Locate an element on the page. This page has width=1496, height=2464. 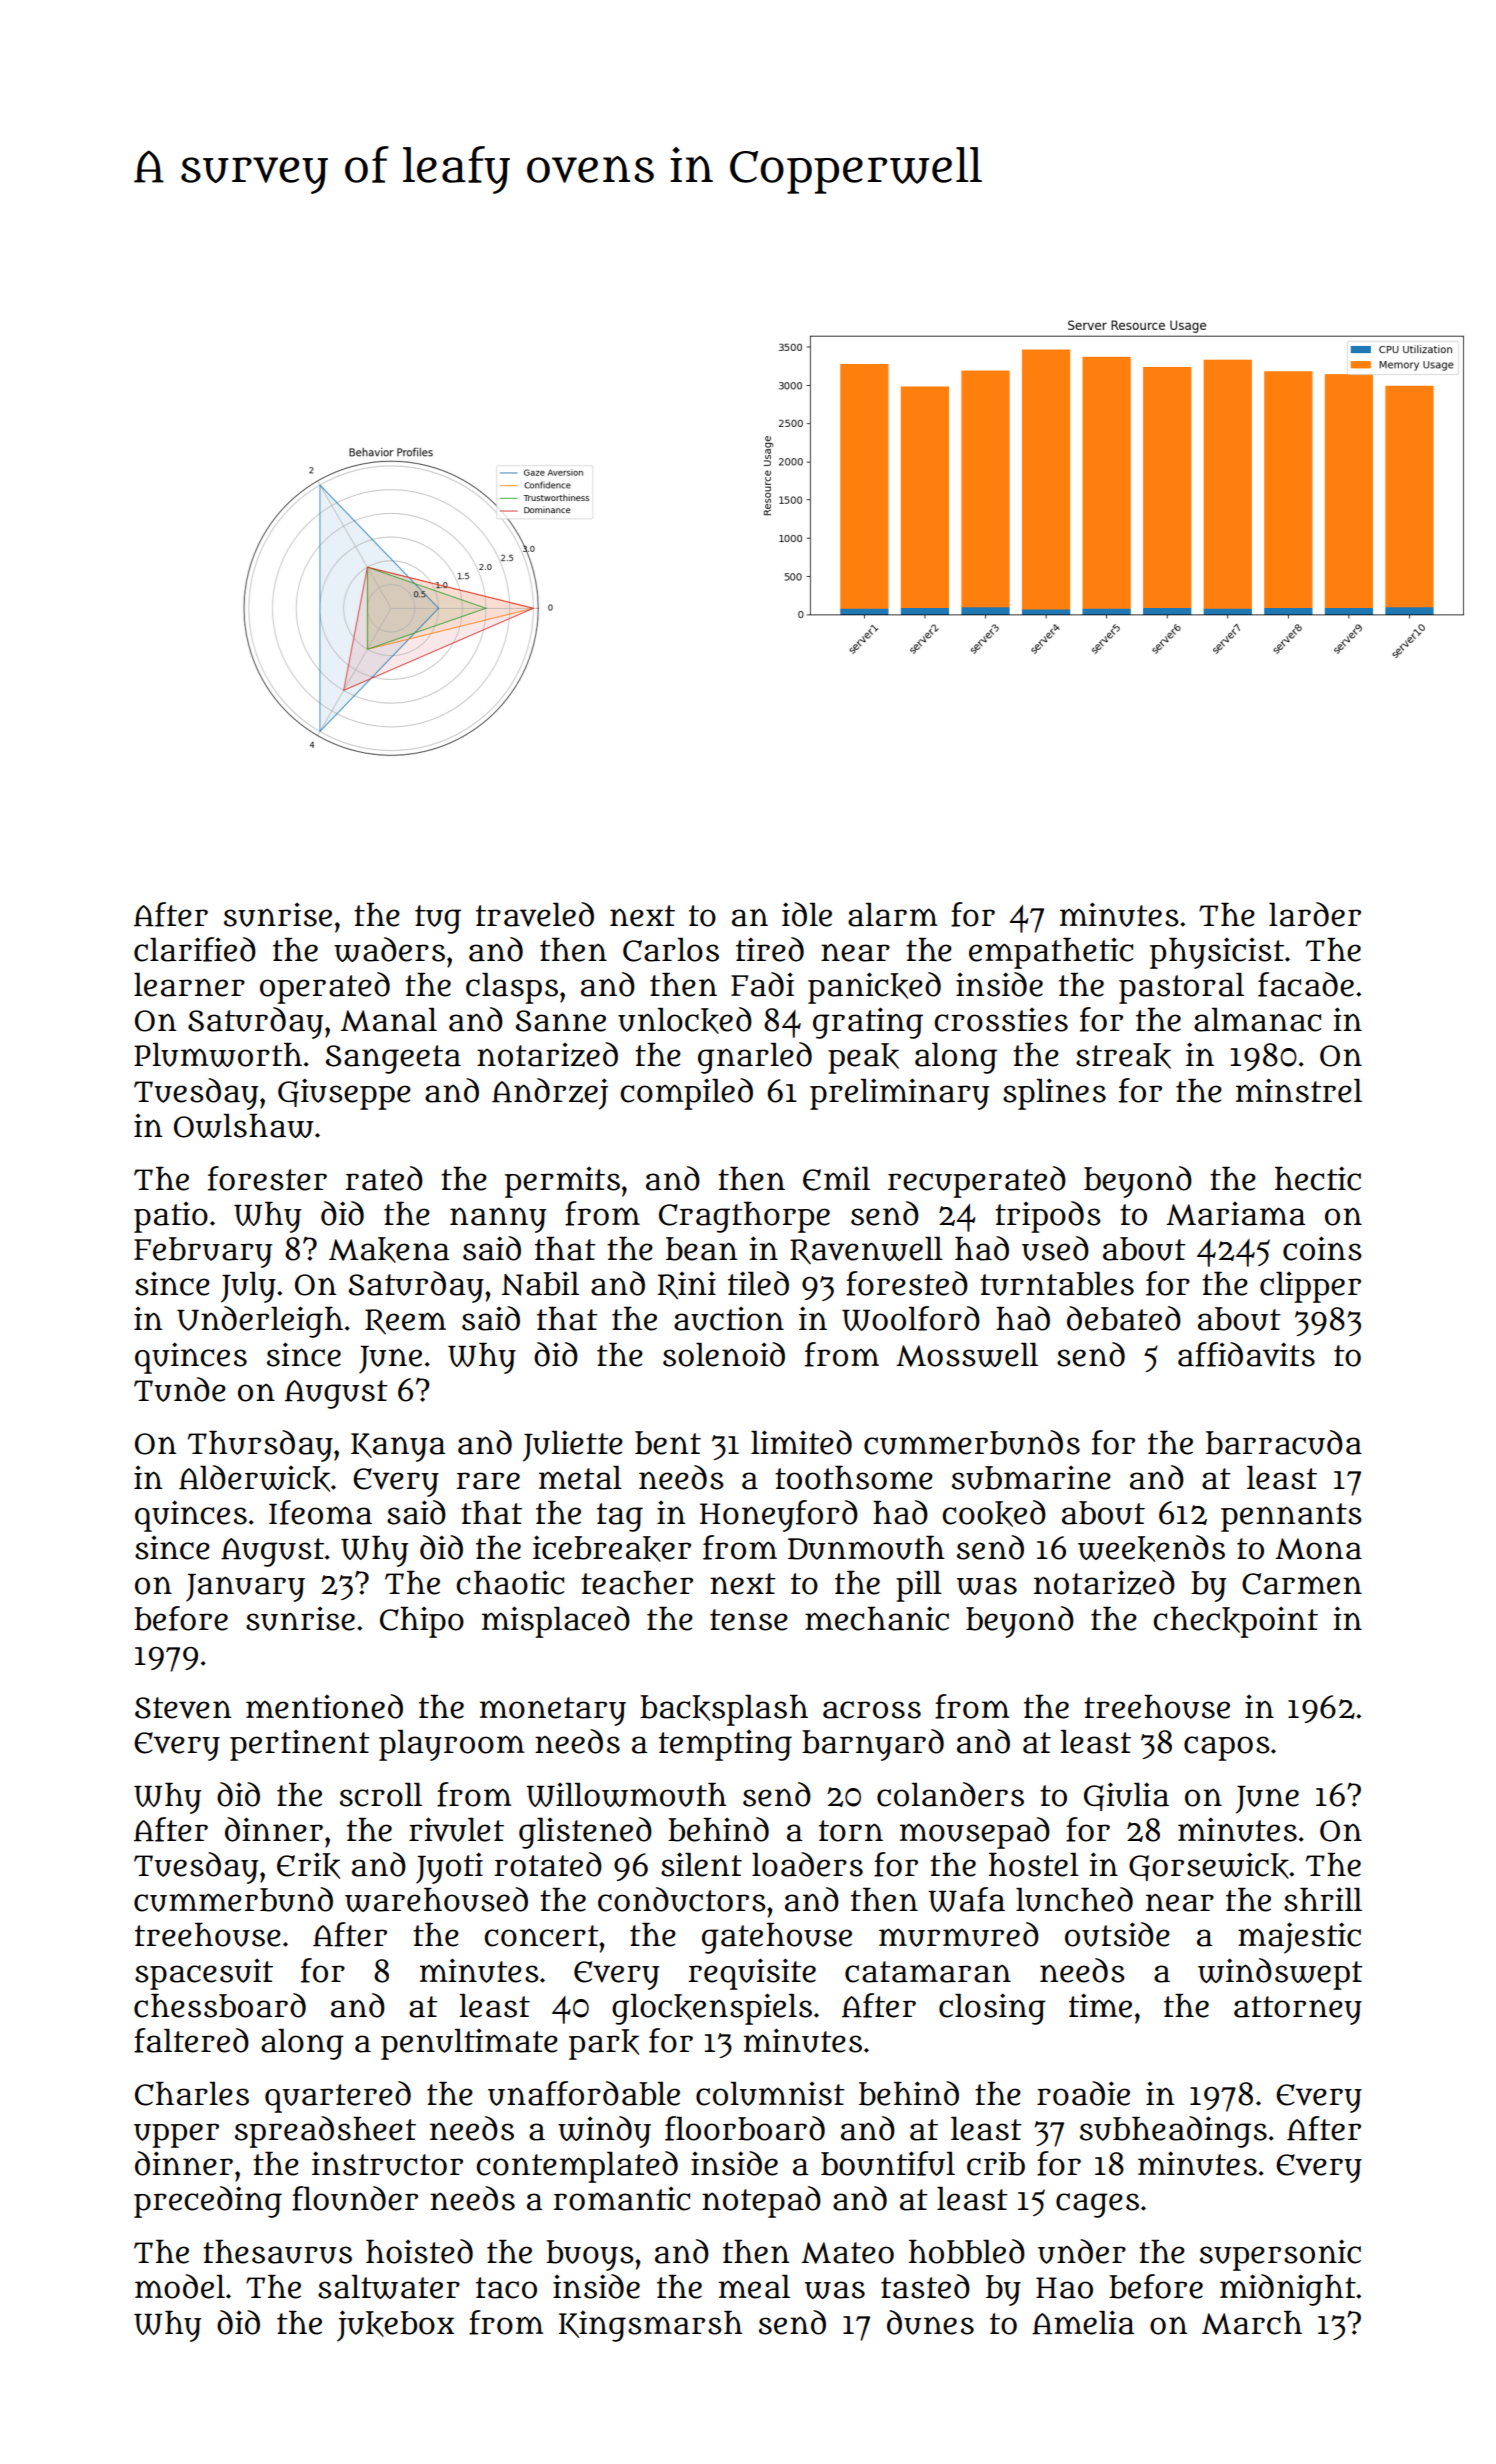
playroom is located at coordinates (452, 1745).
